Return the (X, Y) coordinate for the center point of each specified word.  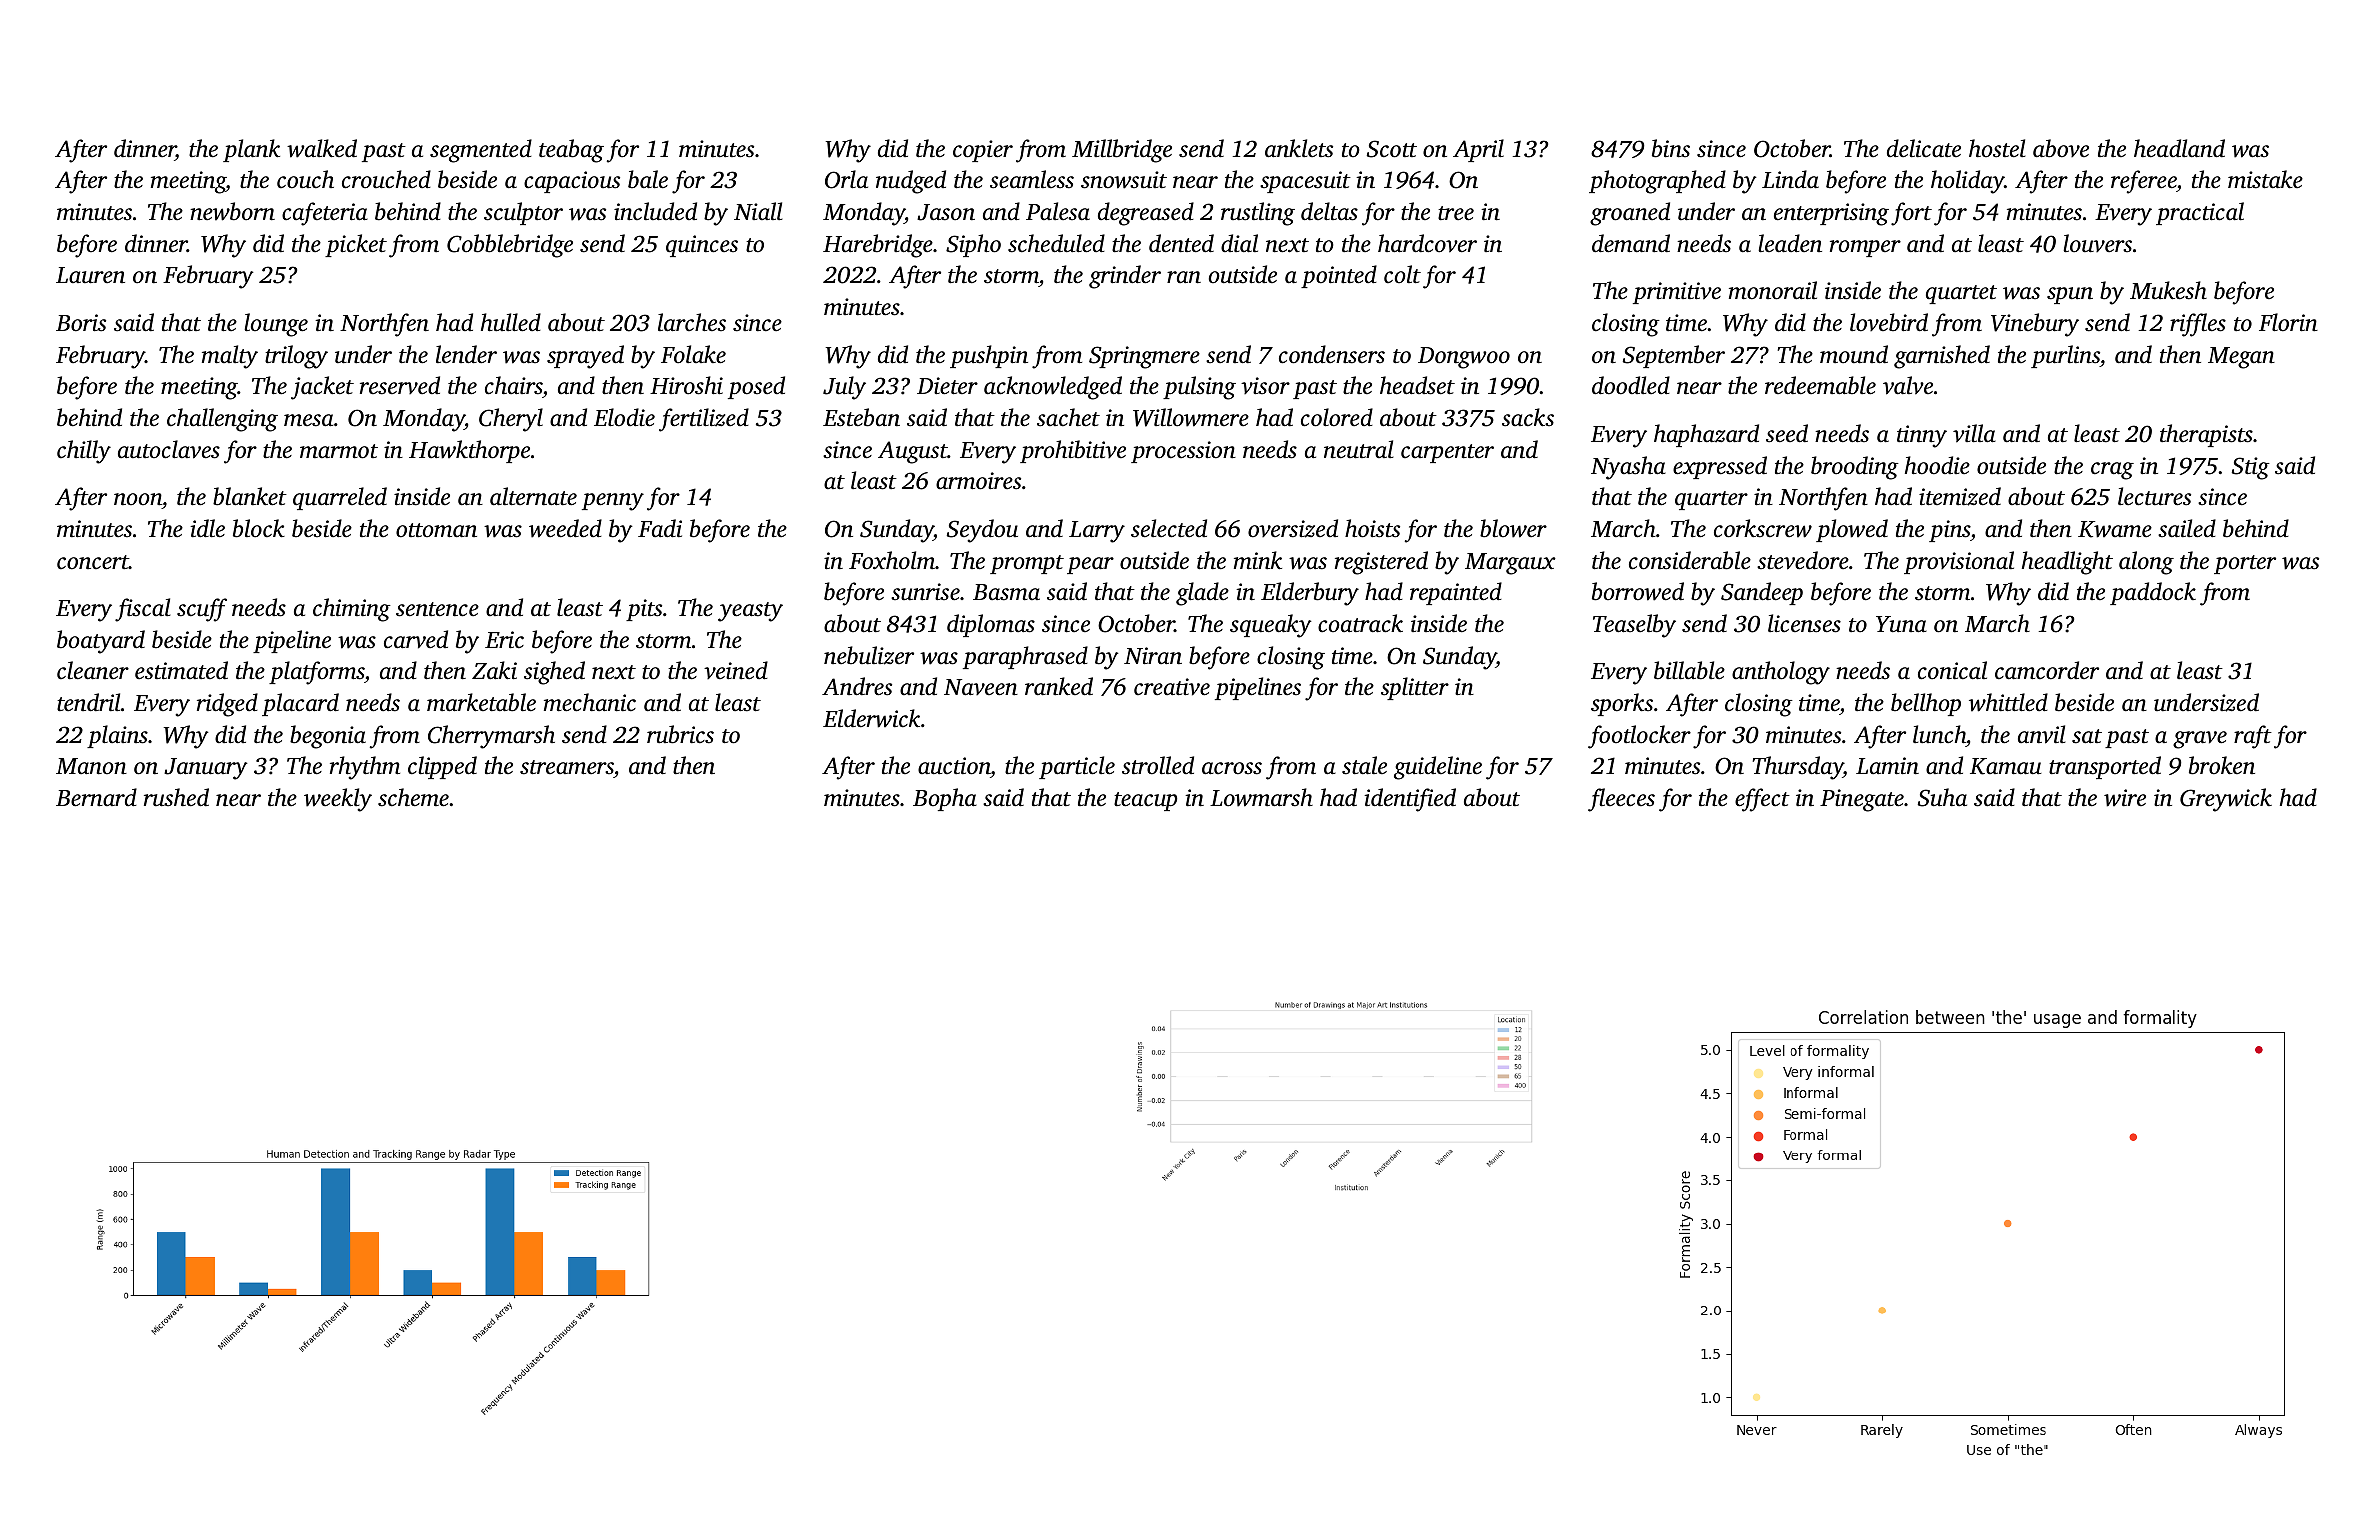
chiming (352, 610)
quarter (1711, 500)
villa (1974, 433)
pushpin (989, 356)
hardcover (1427, 243)
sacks (1528, 417)
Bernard (96, 797)
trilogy (296, 357)
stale (1364, 765)
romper (1865, 248)
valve (1908, 385)
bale (648, 179)
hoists (1372, 528)
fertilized (704, 420)
